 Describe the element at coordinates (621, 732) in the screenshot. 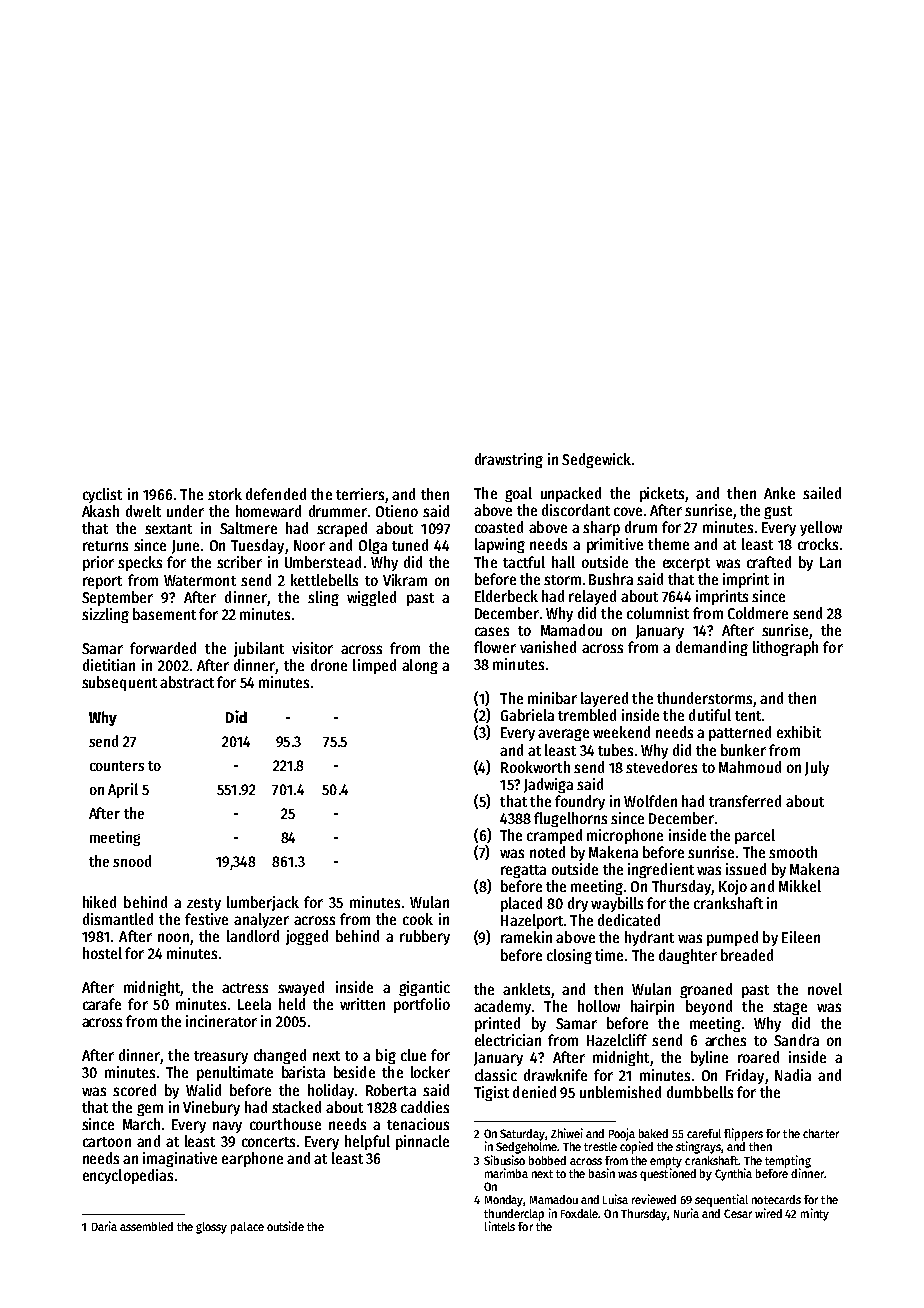

I see `weekend` at that location.
